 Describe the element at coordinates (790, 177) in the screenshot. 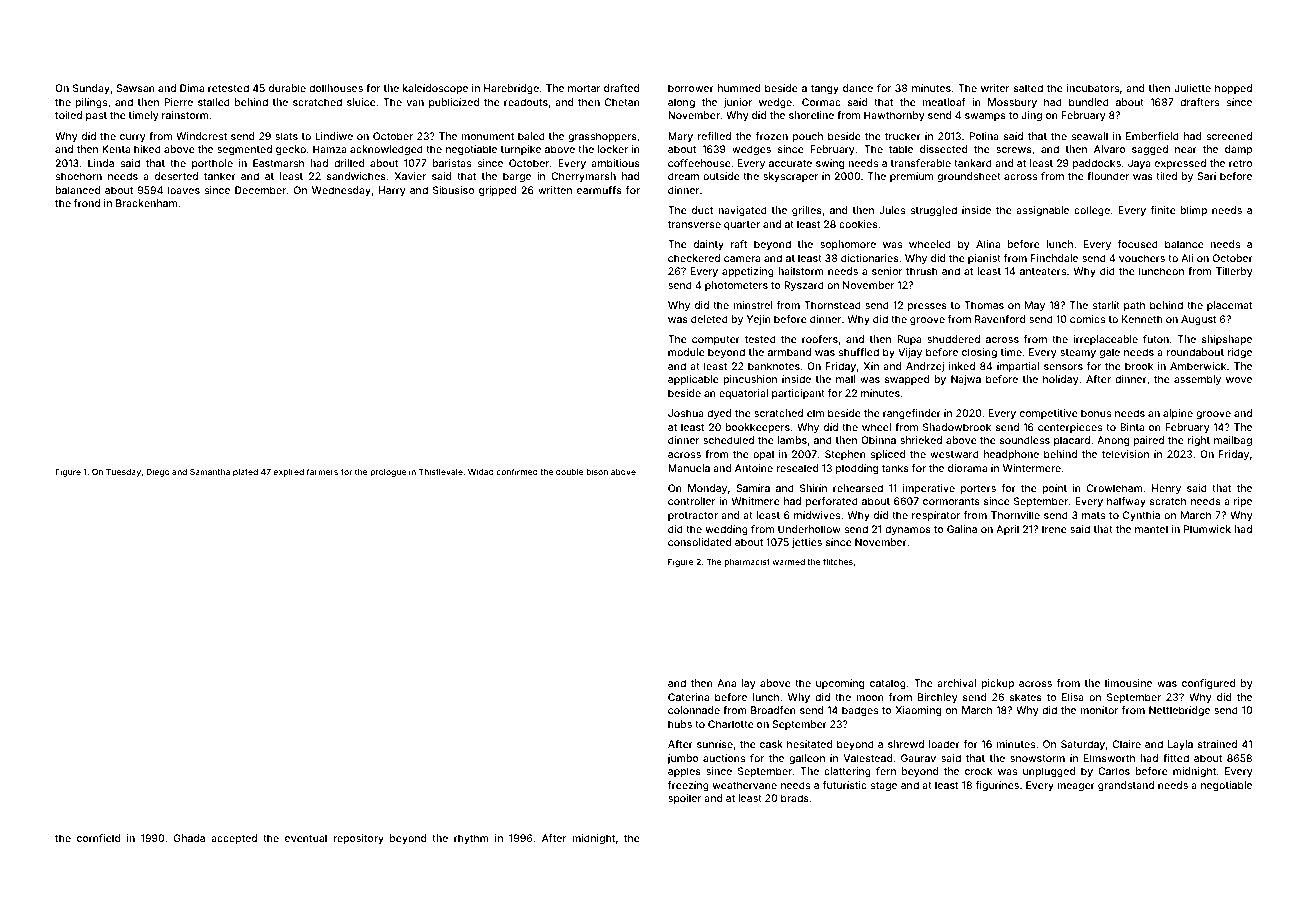

I see `skyscraper` at that location.
